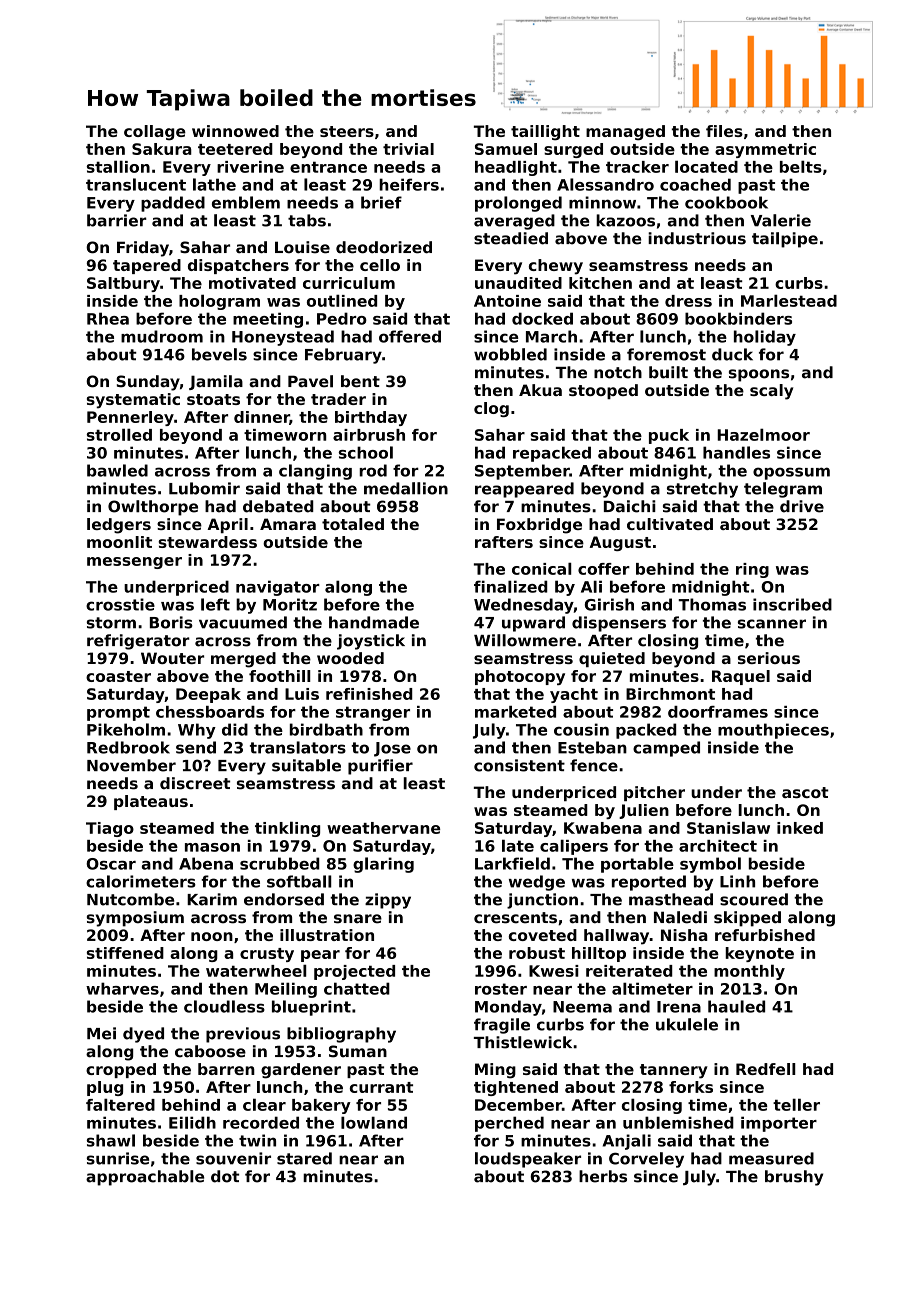 The height and width of the screenshot is (1308, 924). Describe the element at coordinates (216, 382) in the screenshot. I see `Jamila` at that location.
